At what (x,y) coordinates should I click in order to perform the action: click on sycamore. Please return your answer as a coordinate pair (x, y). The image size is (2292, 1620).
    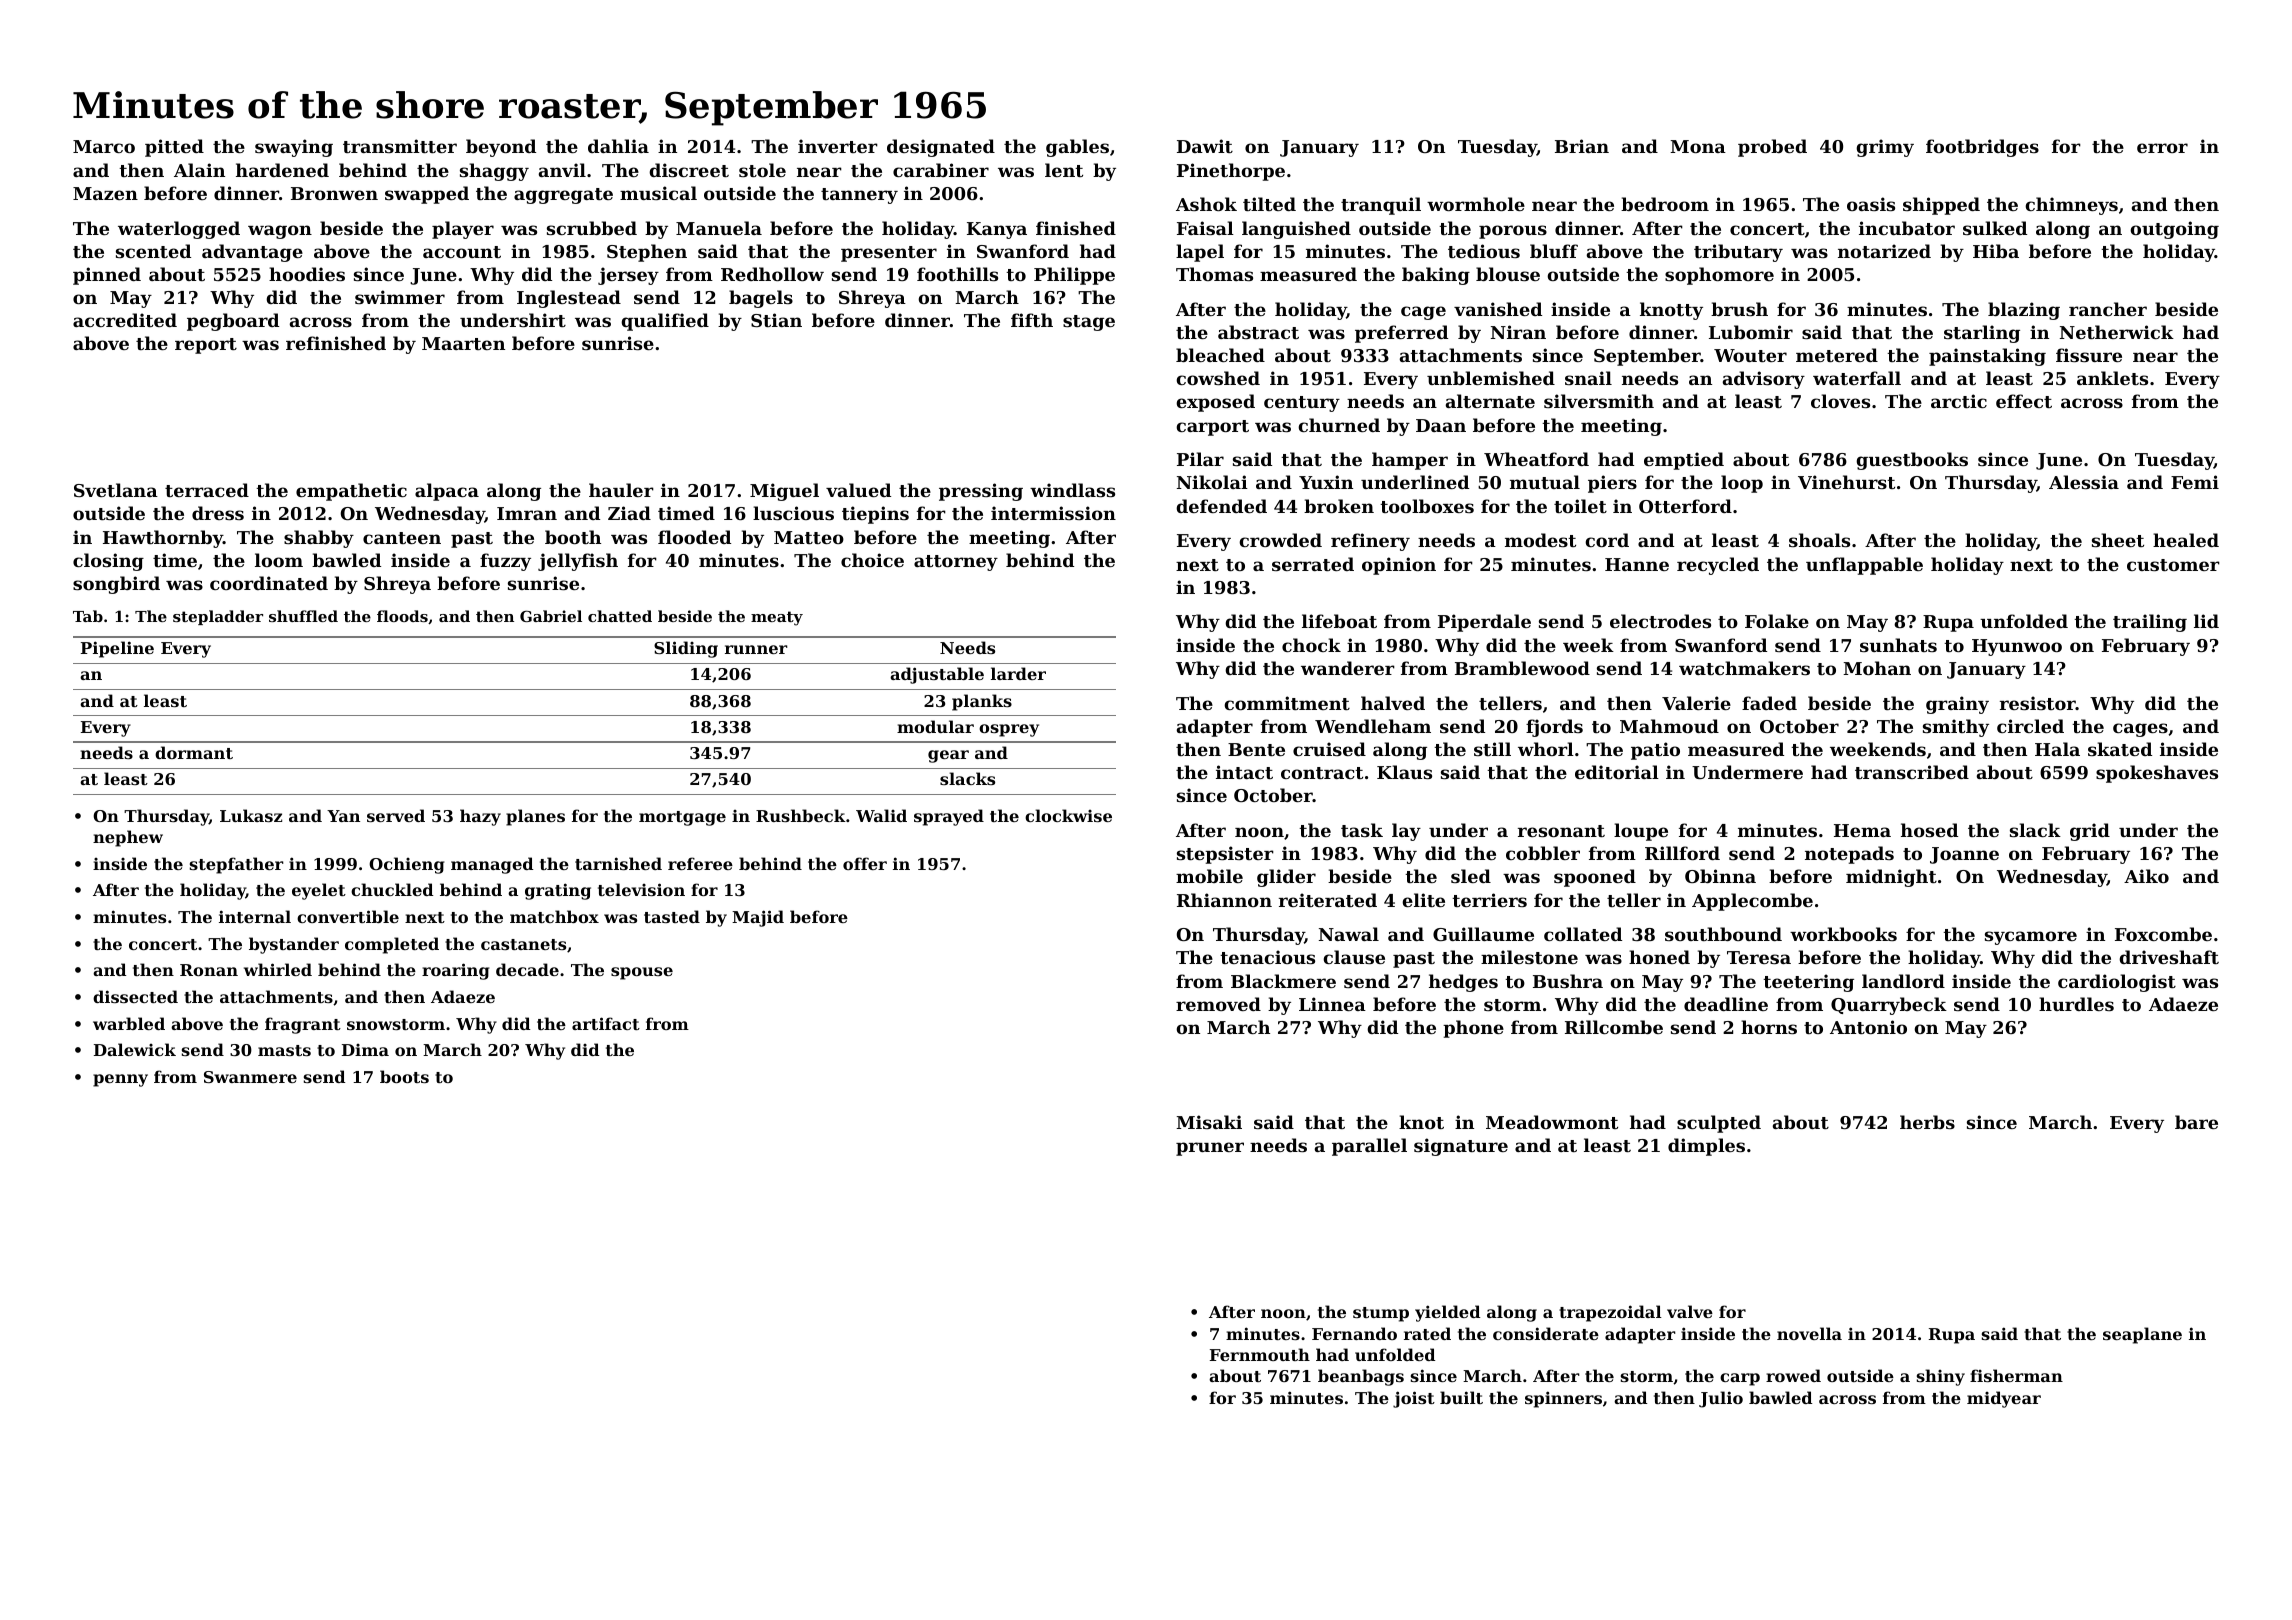
    Looking at the image, I should click on (2031, 938).
